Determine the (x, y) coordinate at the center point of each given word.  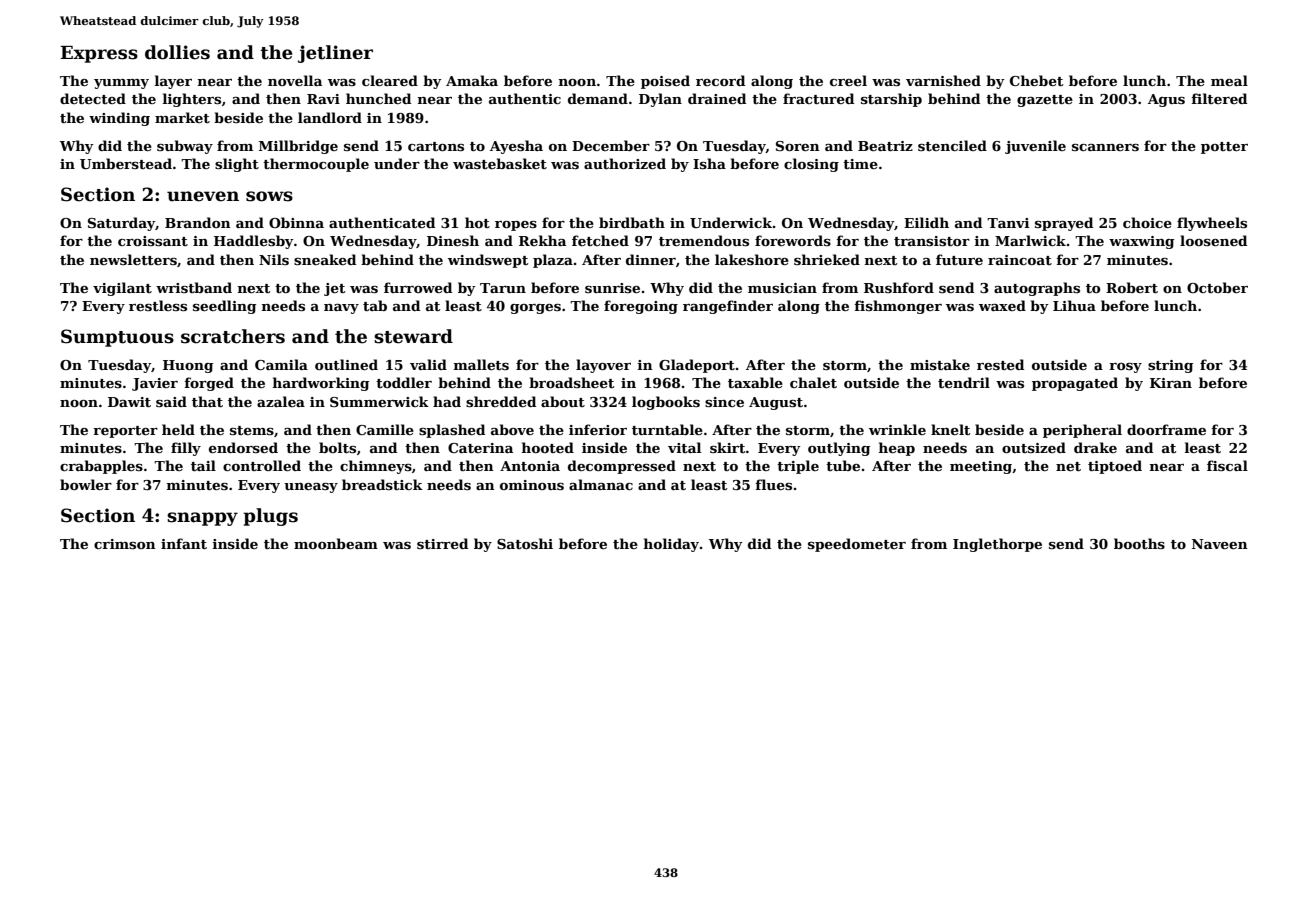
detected (93, 98)
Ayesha (516, 147)
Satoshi (525, 543)
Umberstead (126, 163)
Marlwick (1030, 240)
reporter (125, 432)
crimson (125, 544)
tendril (964, 382)
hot (477, 222)
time (860, 164)
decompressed (622, 467)
